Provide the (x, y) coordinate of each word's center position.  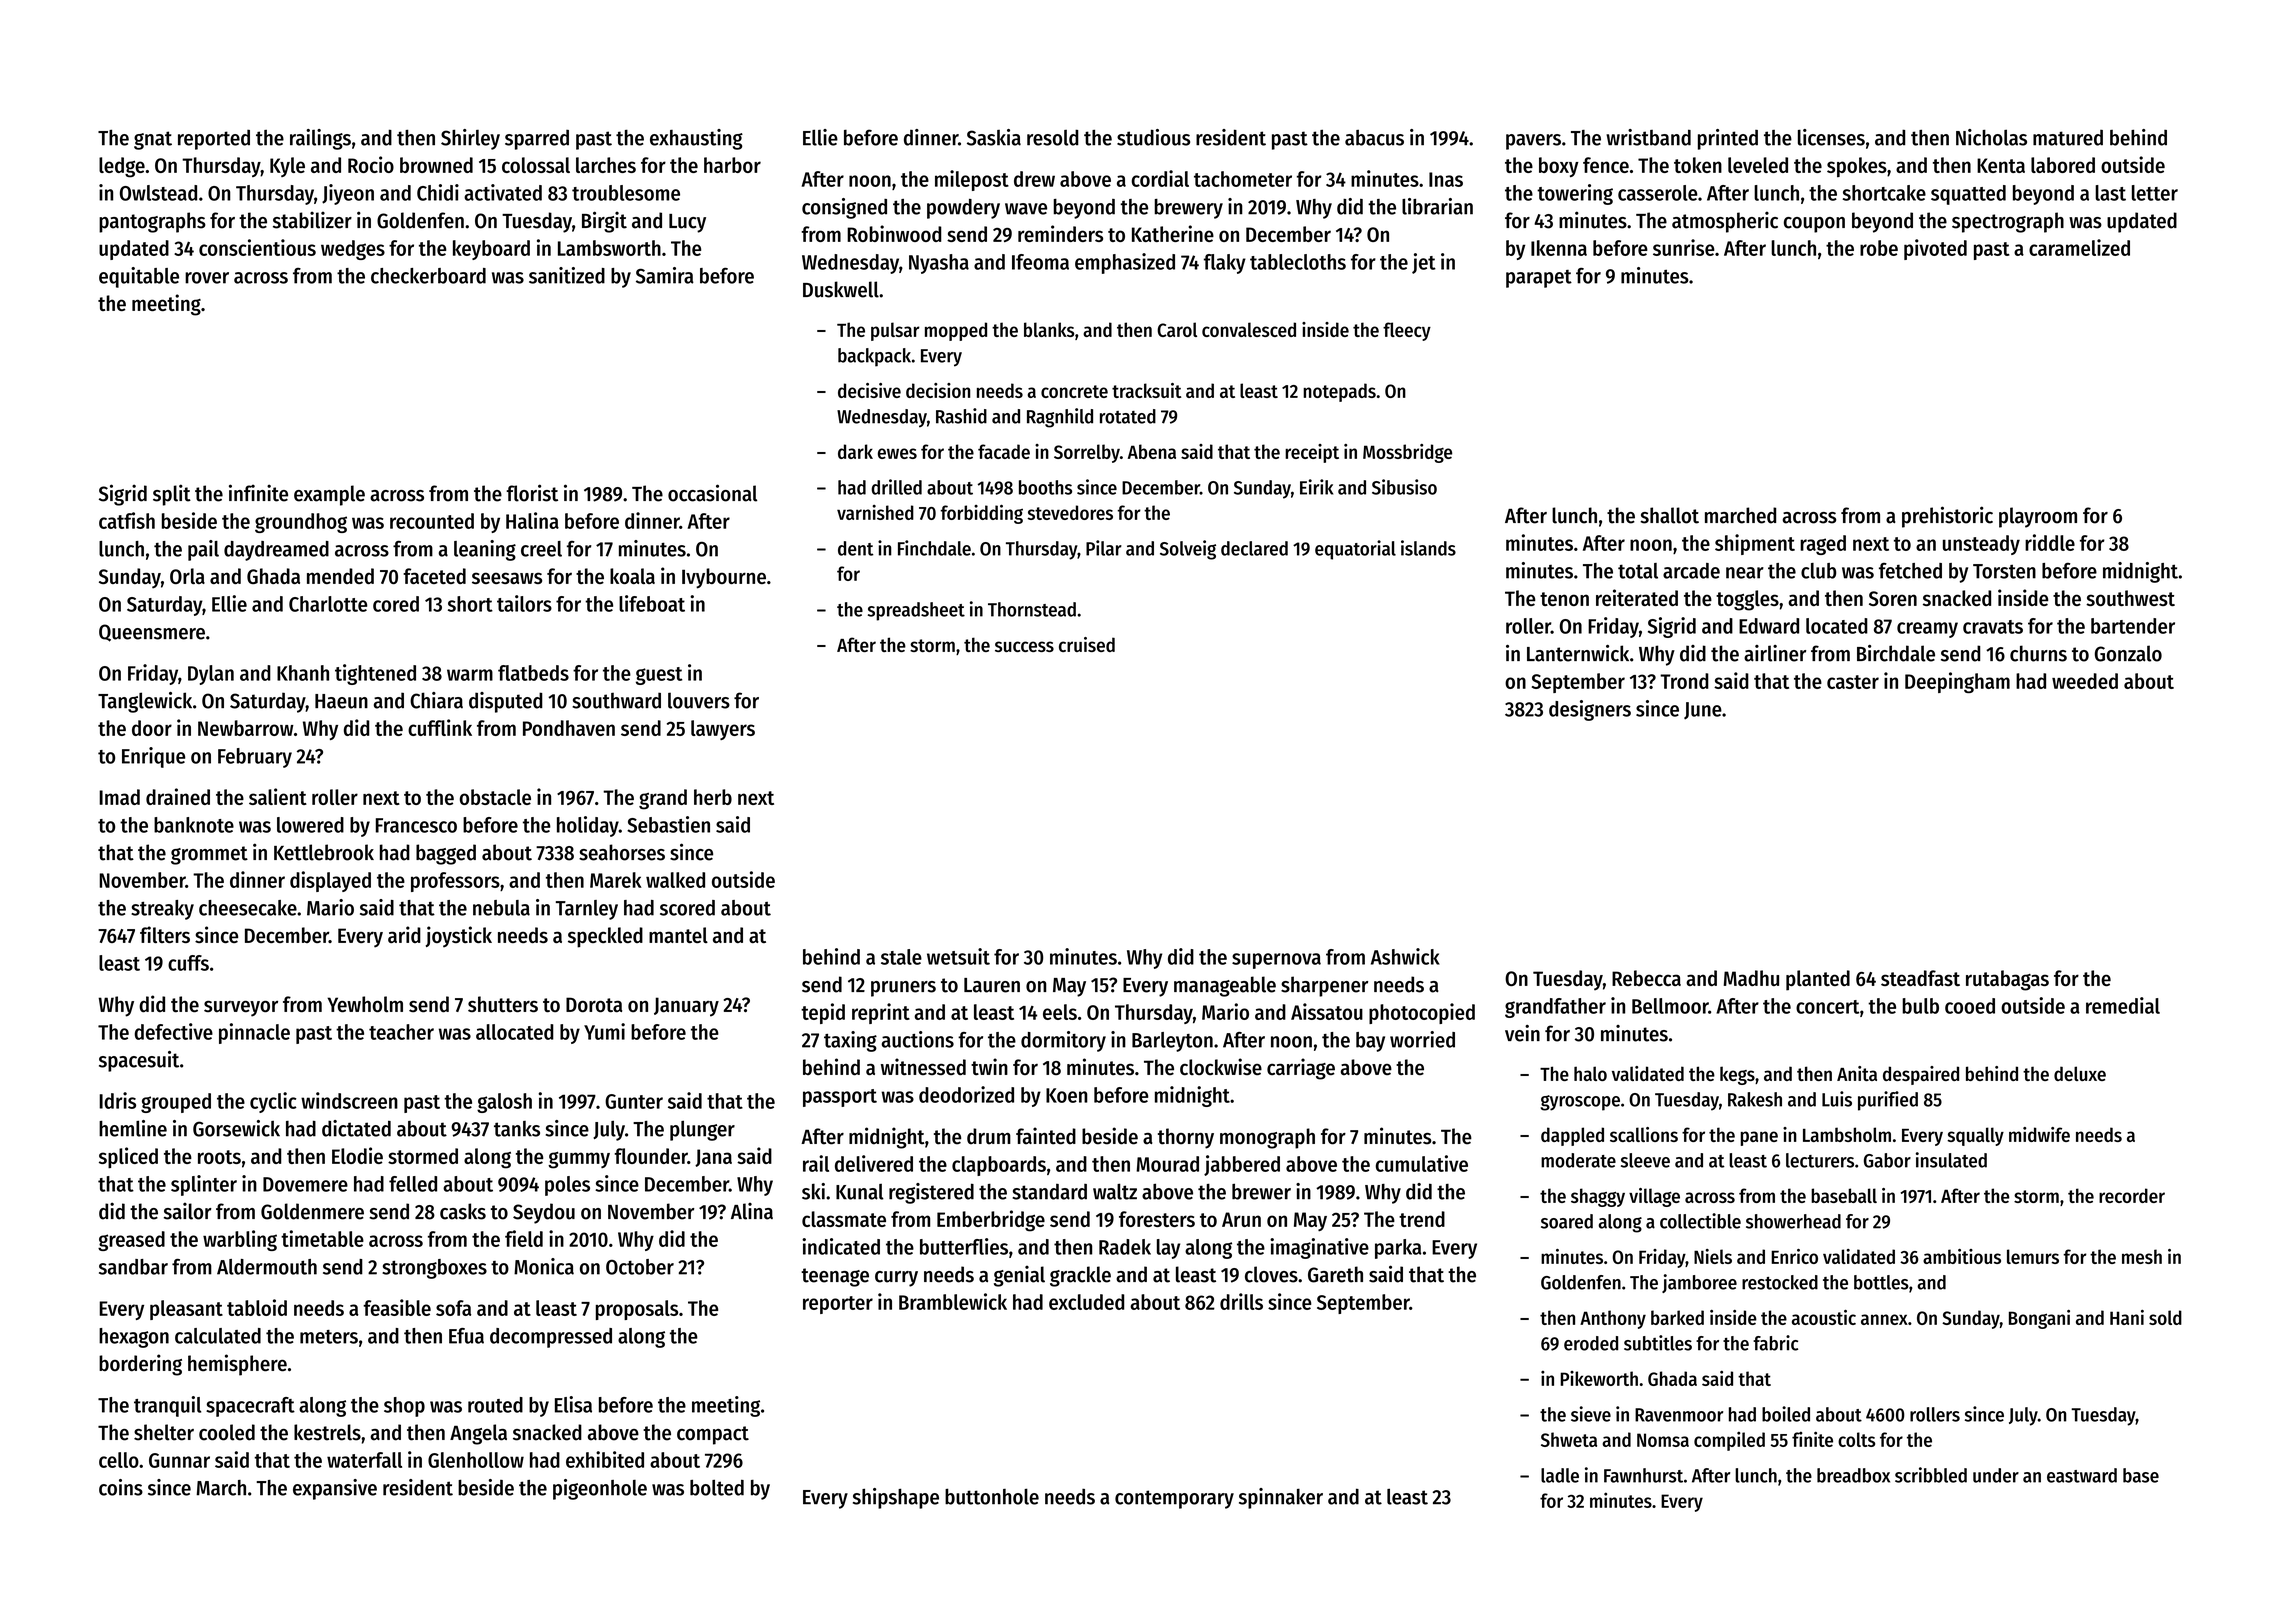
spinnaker (1281, 1498)
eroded (1591, 1343)
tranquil (167, 1406)
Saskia (994, 137)
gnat (153, 140)
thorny (1186, 1138)
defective (174, 1031)
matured (2068, 138)
